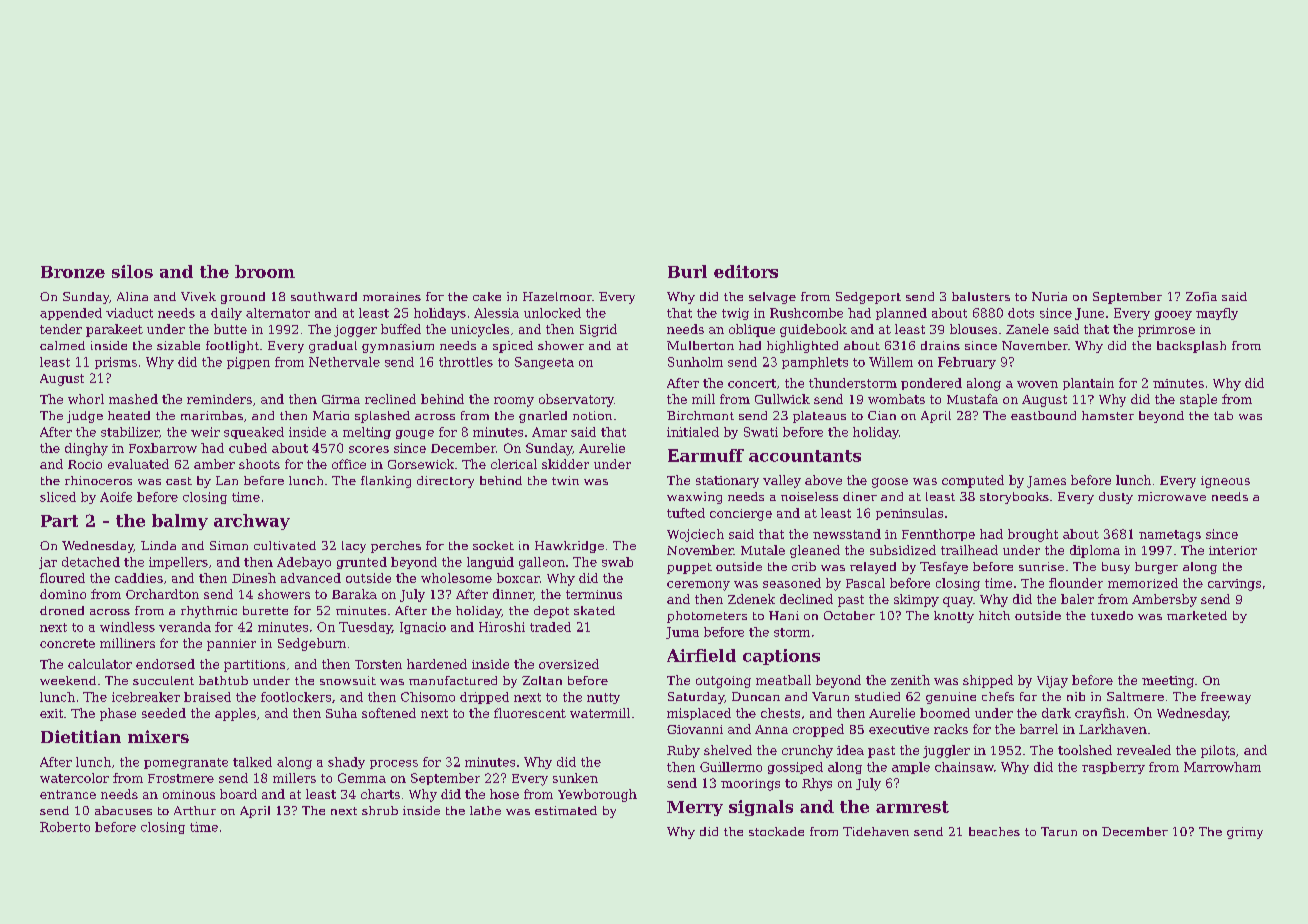  I want to click on broom, so click(265, 271).
